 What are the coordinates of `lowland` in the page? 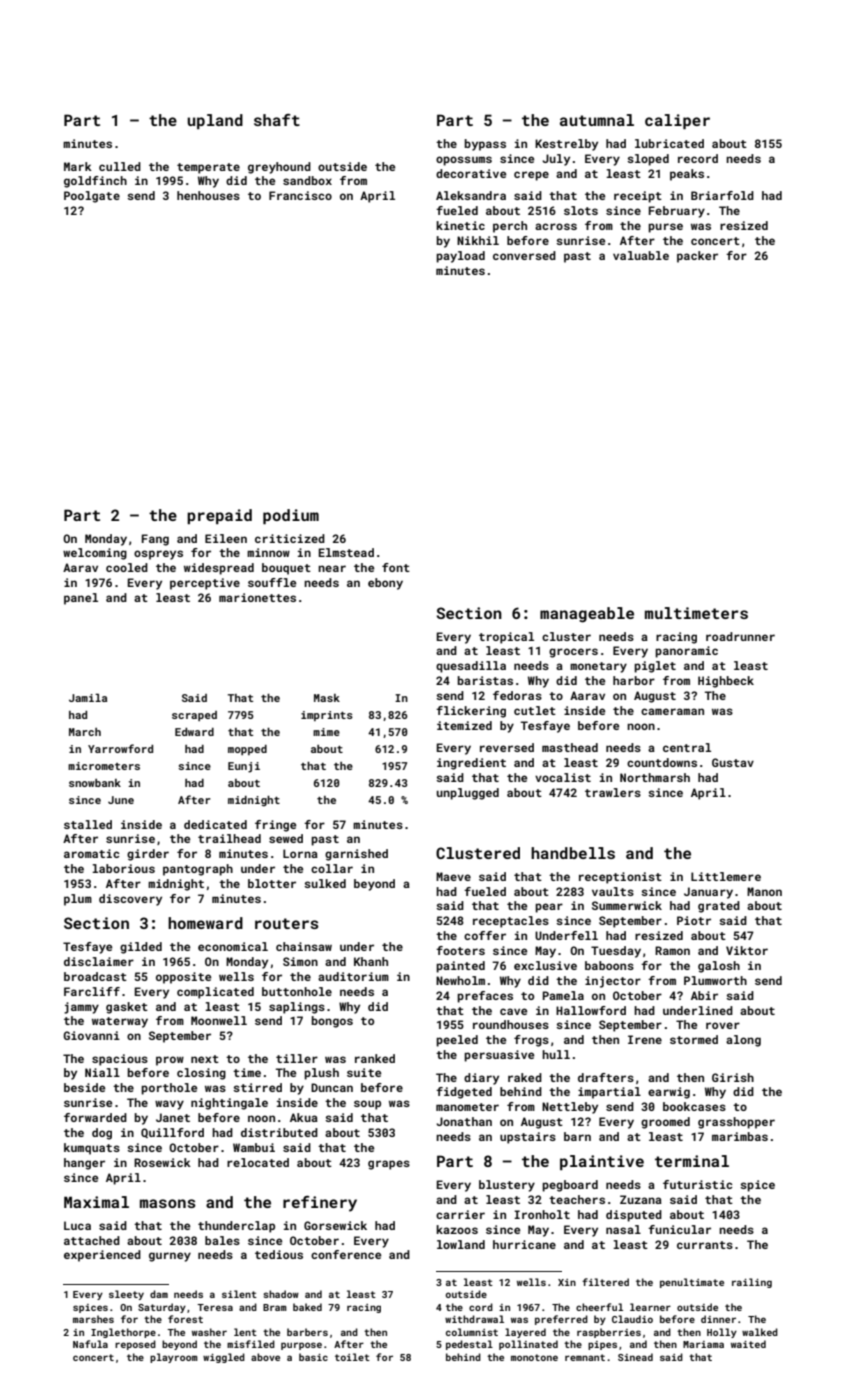 It's located at (461, 1244).
